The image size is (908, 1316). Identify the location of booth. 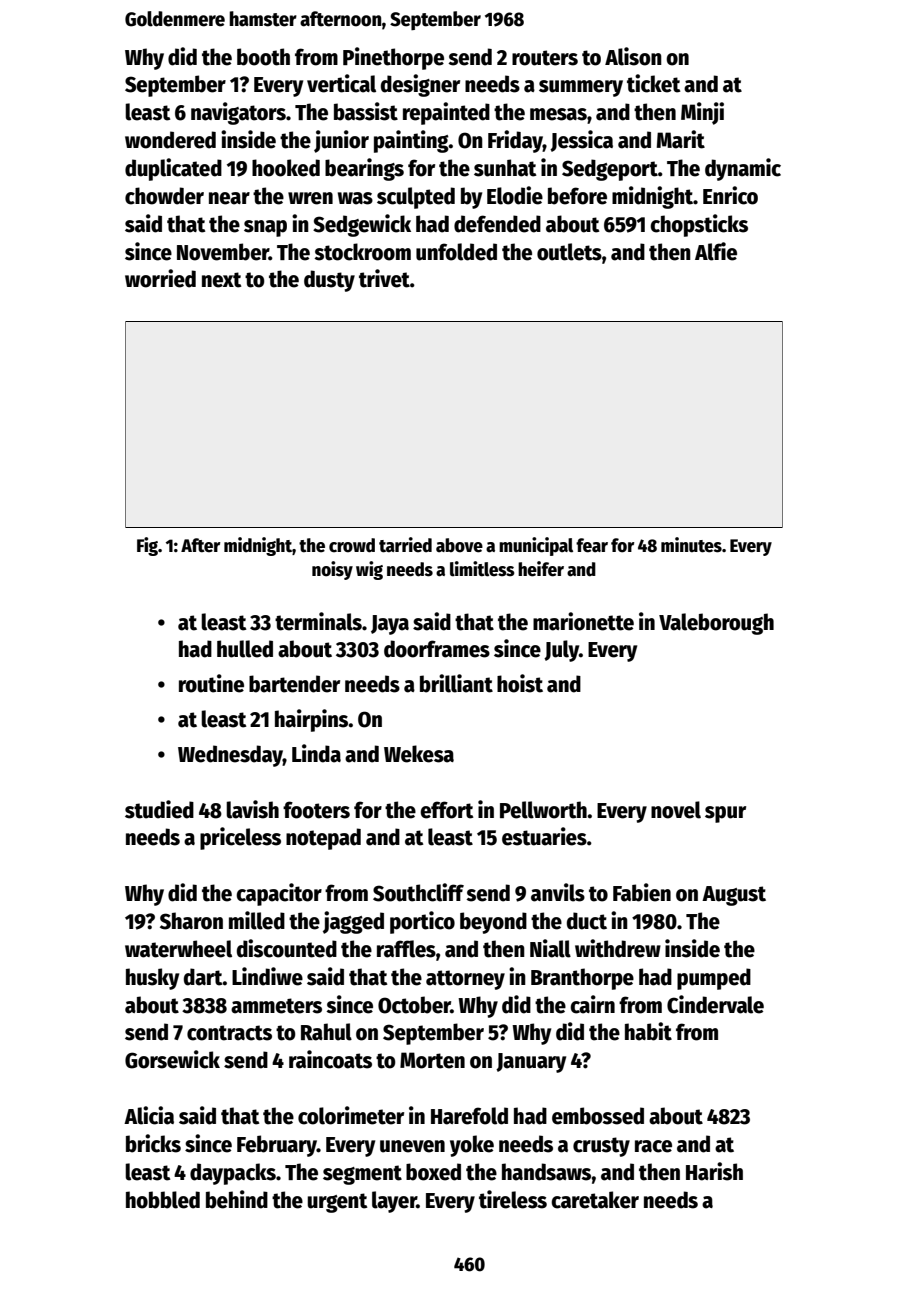
(263, 57).
